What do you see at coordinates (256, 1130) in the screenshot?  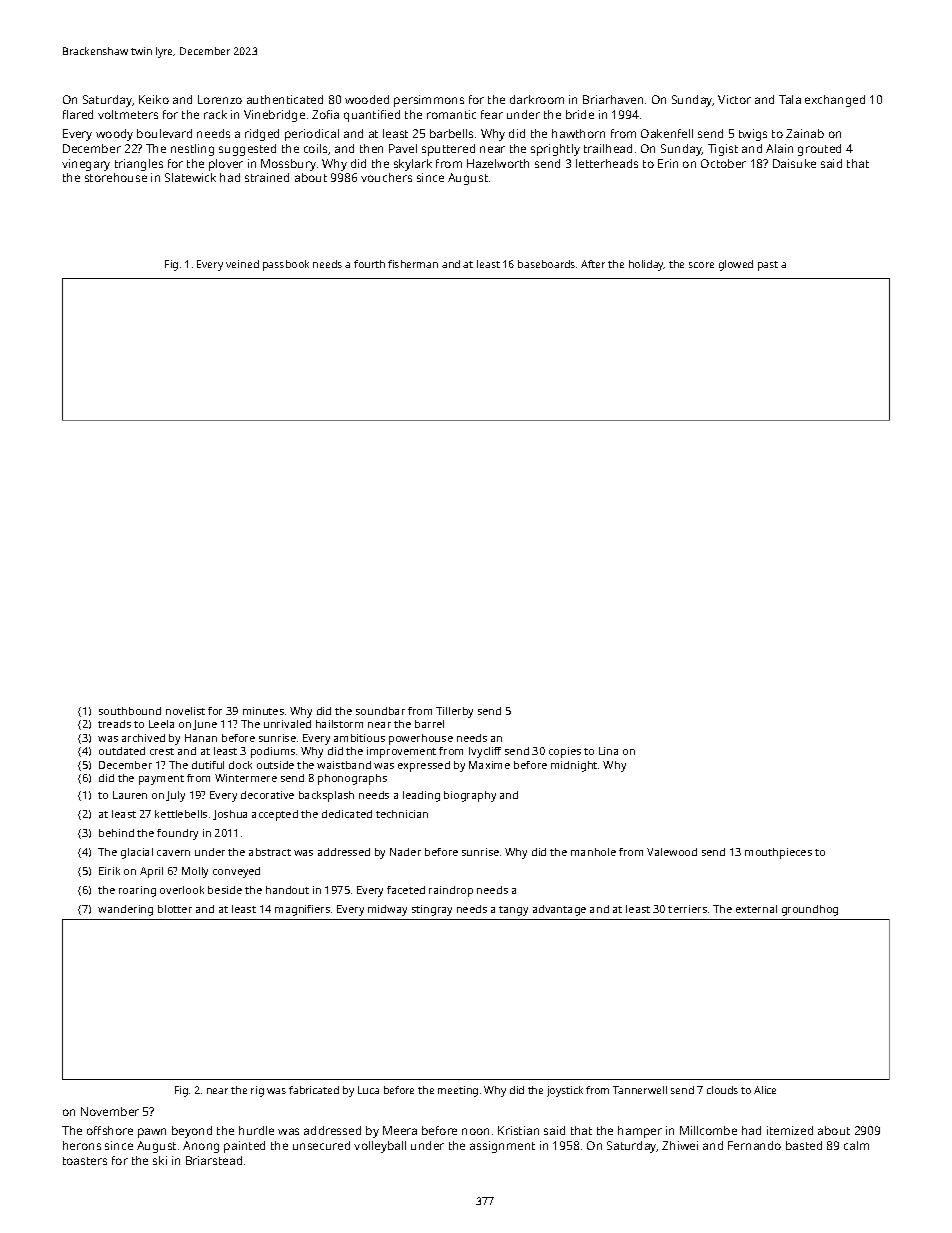 I see `hurdle` at bounding box center [256, 1130].
